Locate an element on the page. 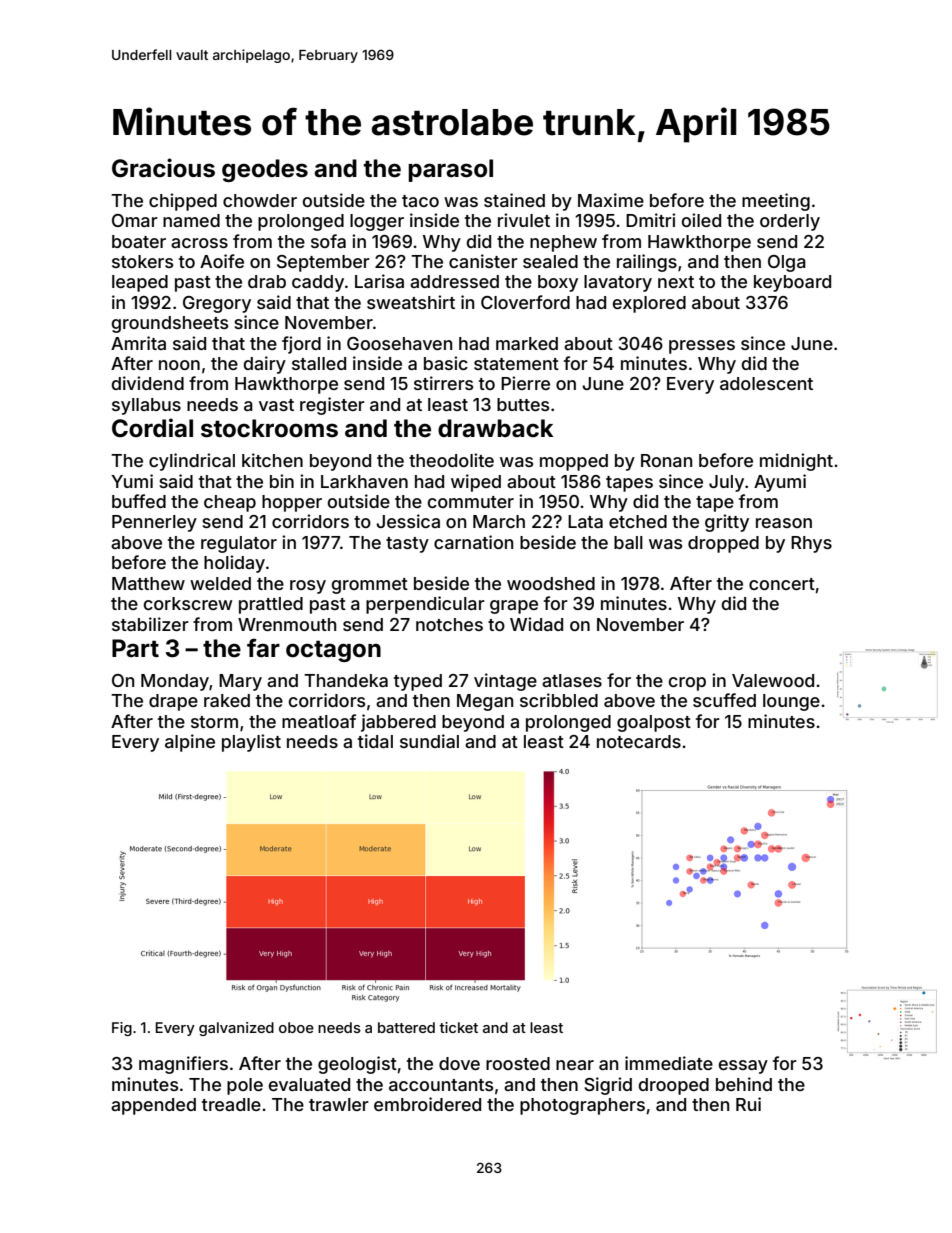 Image resolution: width=952 pixels, height=1233 pixels. alpine is located at coordinates (190, 743).
